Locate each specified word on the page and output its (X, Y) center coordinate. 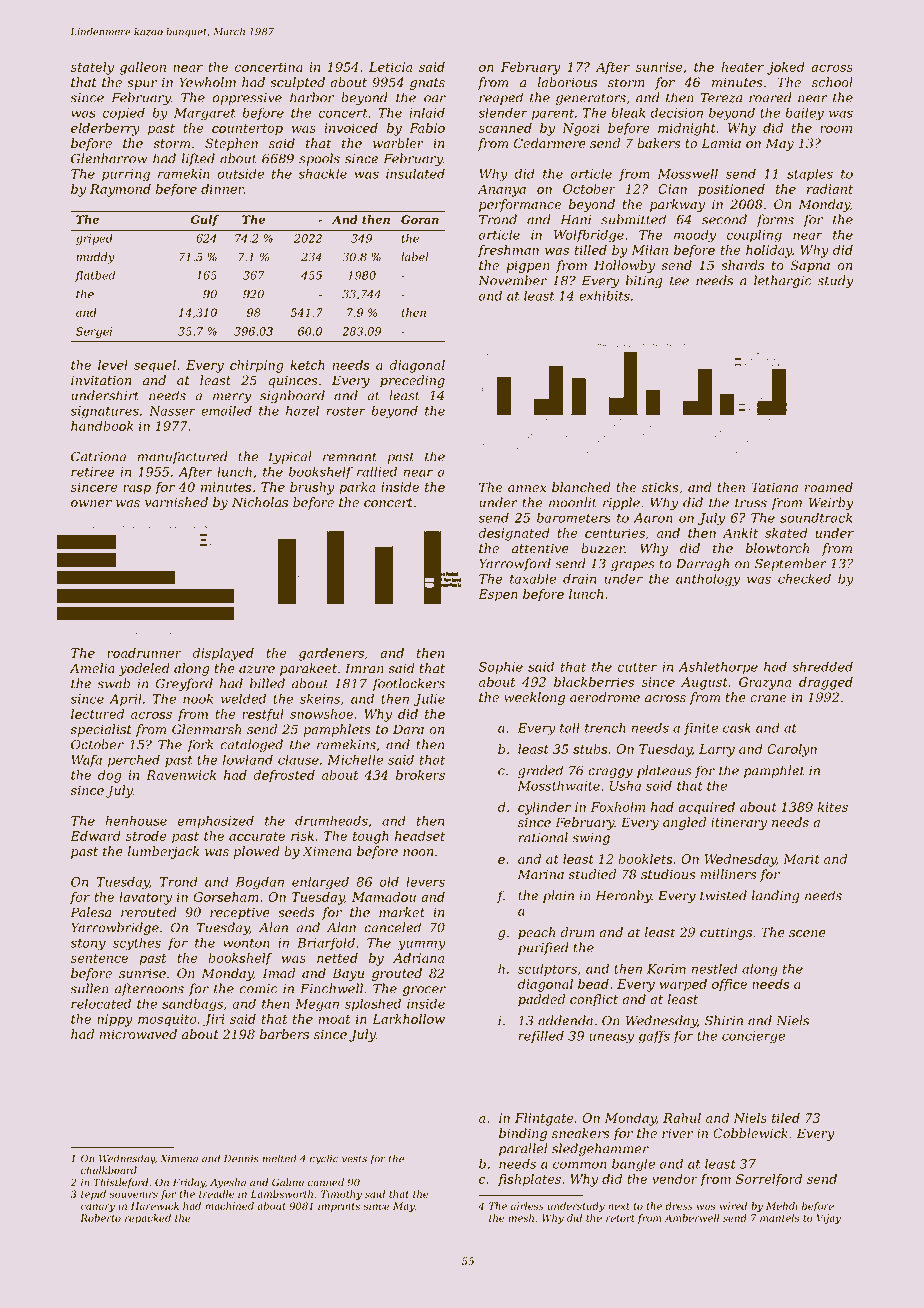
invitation (101, 380)
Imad (279, 973)
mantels (779, 1218)
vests (354, 1159)
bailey (804, 114)
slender (503, 112)
